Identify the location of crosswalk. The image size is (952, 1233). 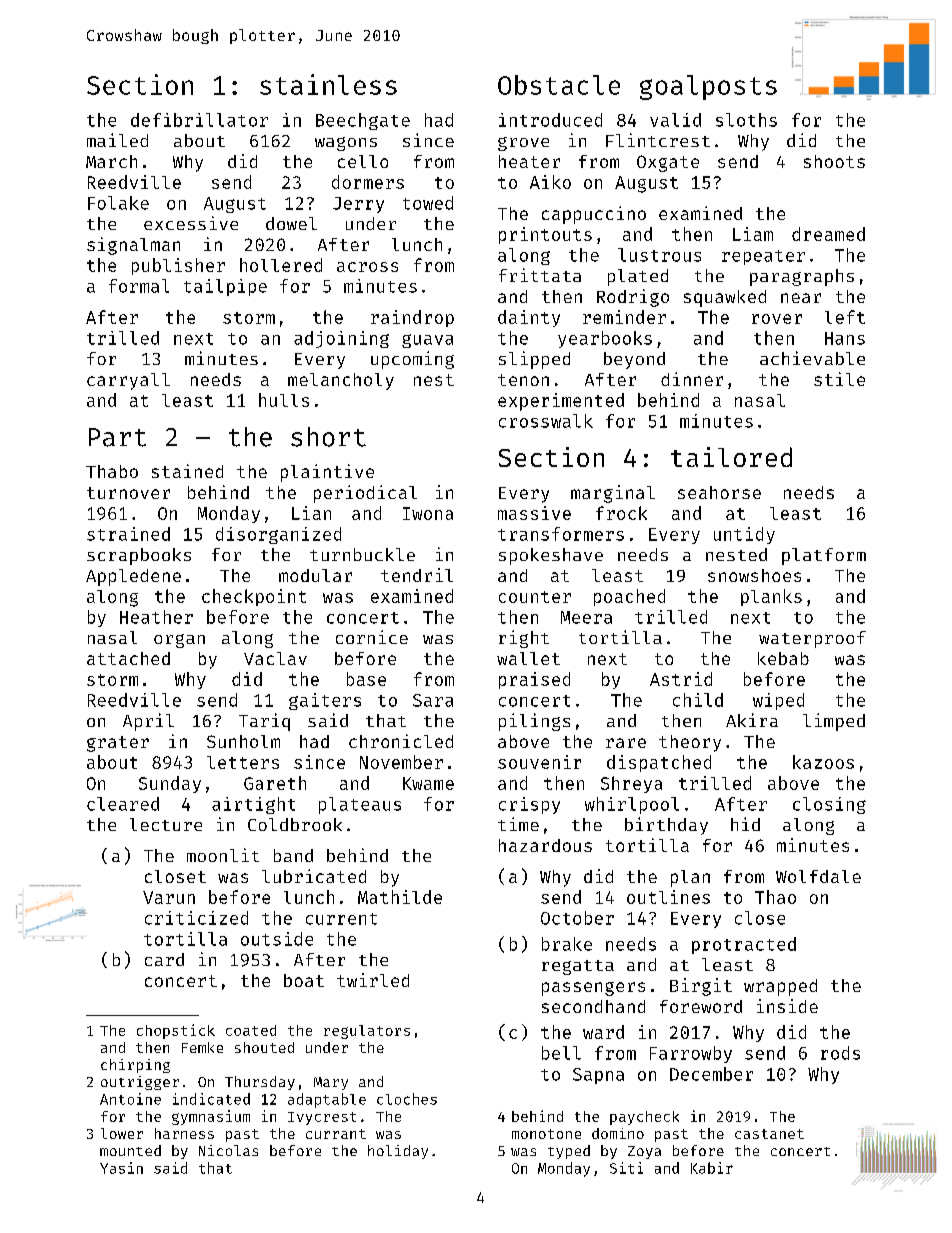
(546, 421).
